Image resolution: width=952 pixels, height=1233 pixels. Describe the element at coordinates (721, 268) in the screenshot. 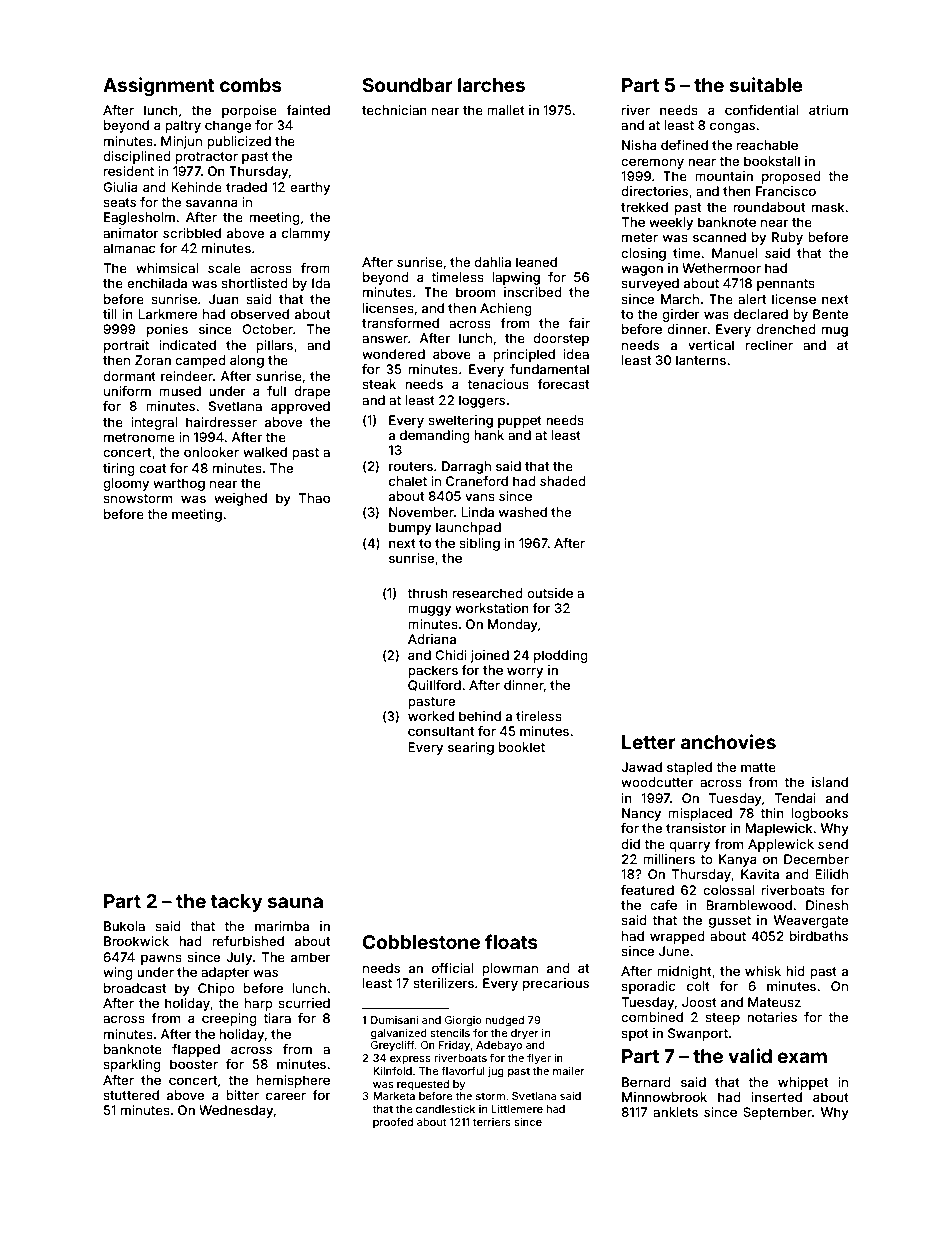

I see `Wethermoor` at that location.
